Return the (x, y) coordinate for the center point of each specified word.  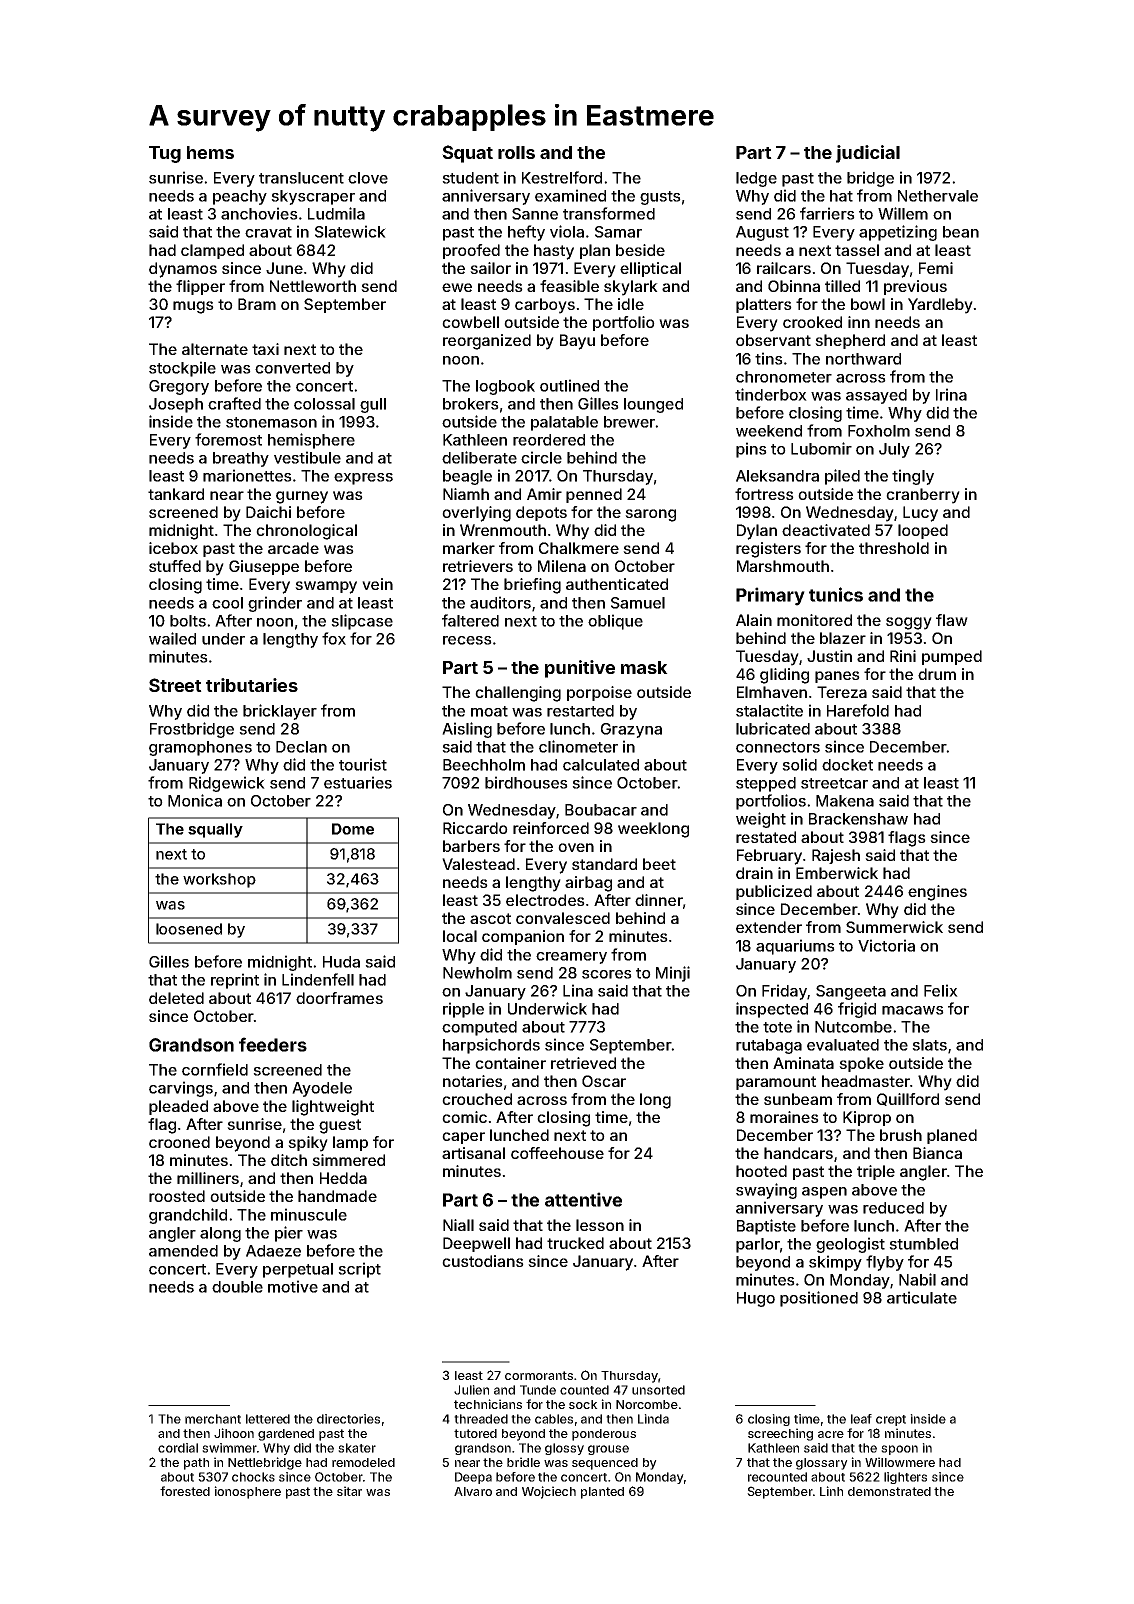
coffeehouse (557, 1153)
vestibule (307, 457)
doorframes (339, 998)
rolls (516, 152)
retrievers (478, 566)
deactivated (826, 530)
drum (937, 674)
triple (876, 1172)
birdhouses (526, 782)
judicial (868, 154)
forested (185, 1491)
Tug (165, 154)
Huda (341, 962)
